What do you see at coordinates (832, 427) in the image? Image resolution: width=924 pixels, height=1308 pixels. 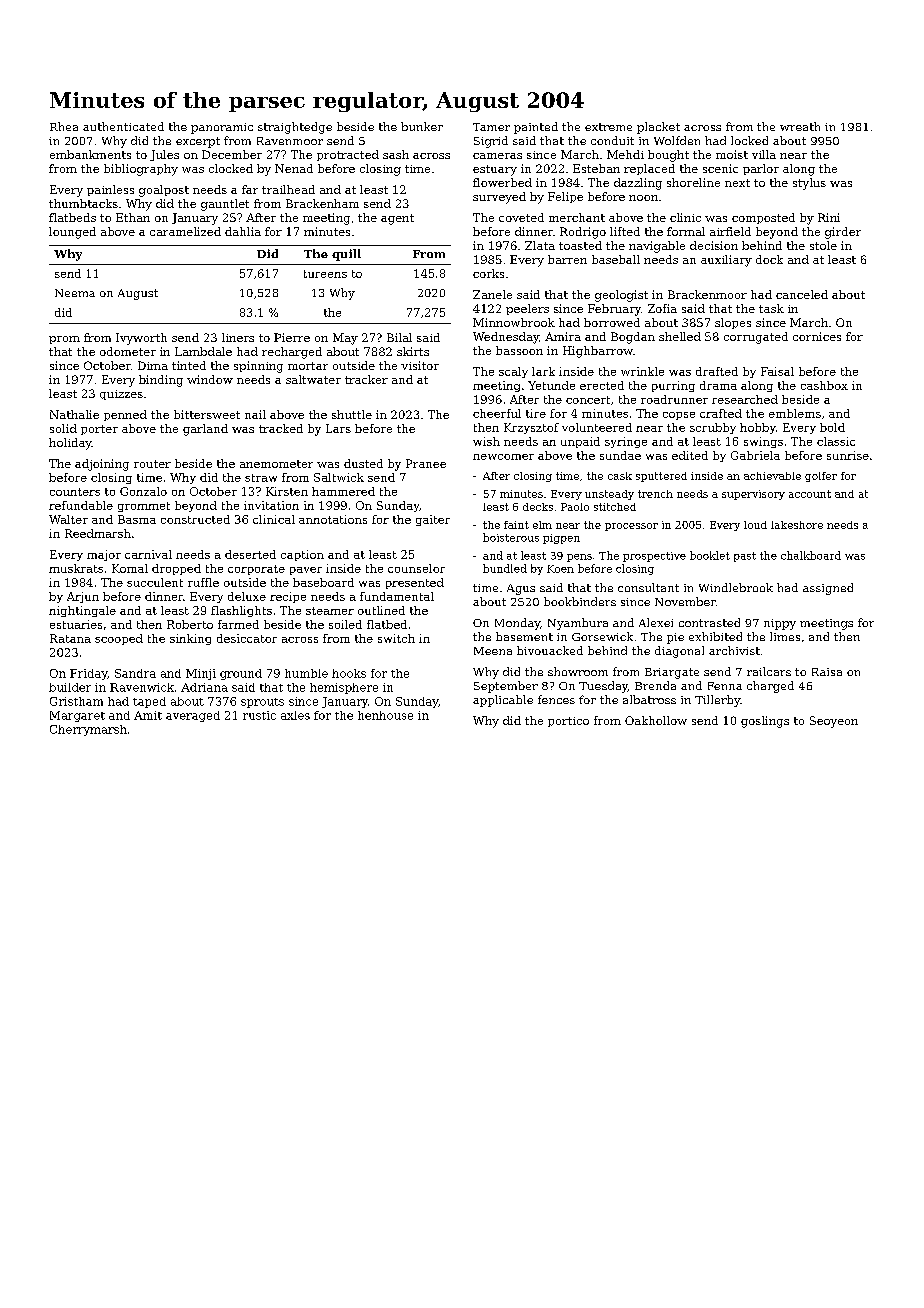 I see `bold` at bounding box center [832, 427].
